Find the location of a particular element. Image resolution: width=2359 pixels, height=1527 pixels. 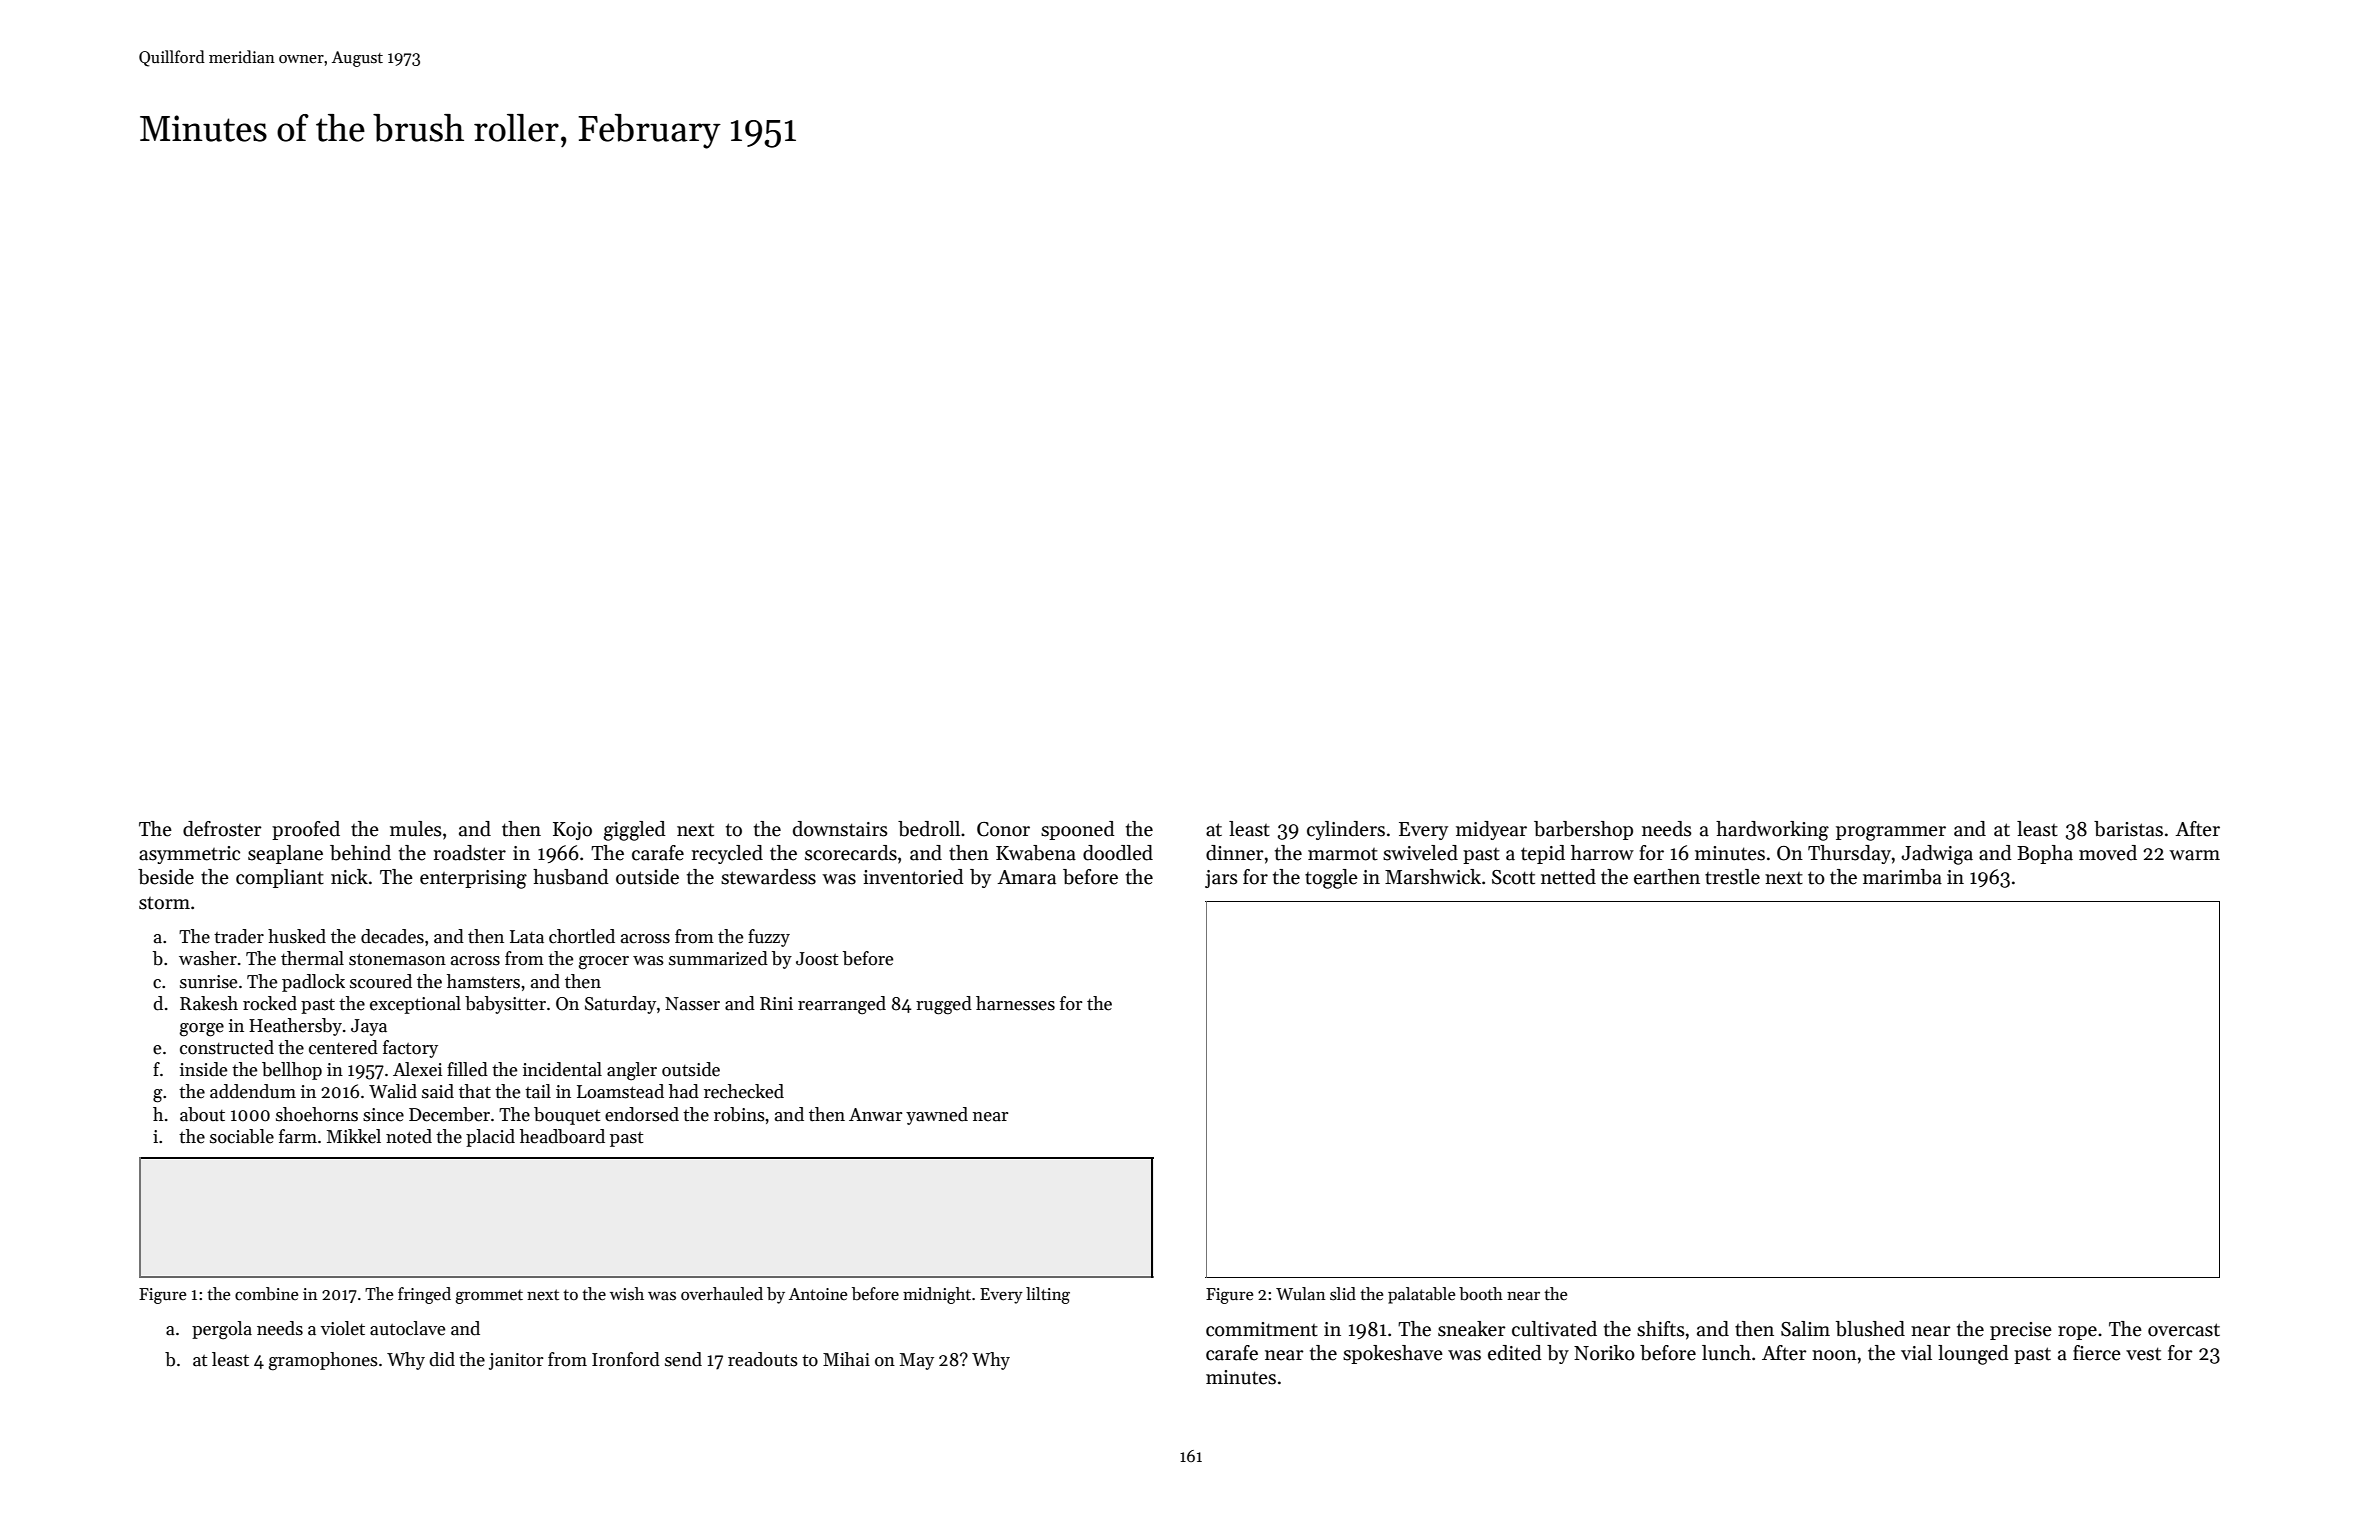

Saturday is located at coordinates (620, 1005).
